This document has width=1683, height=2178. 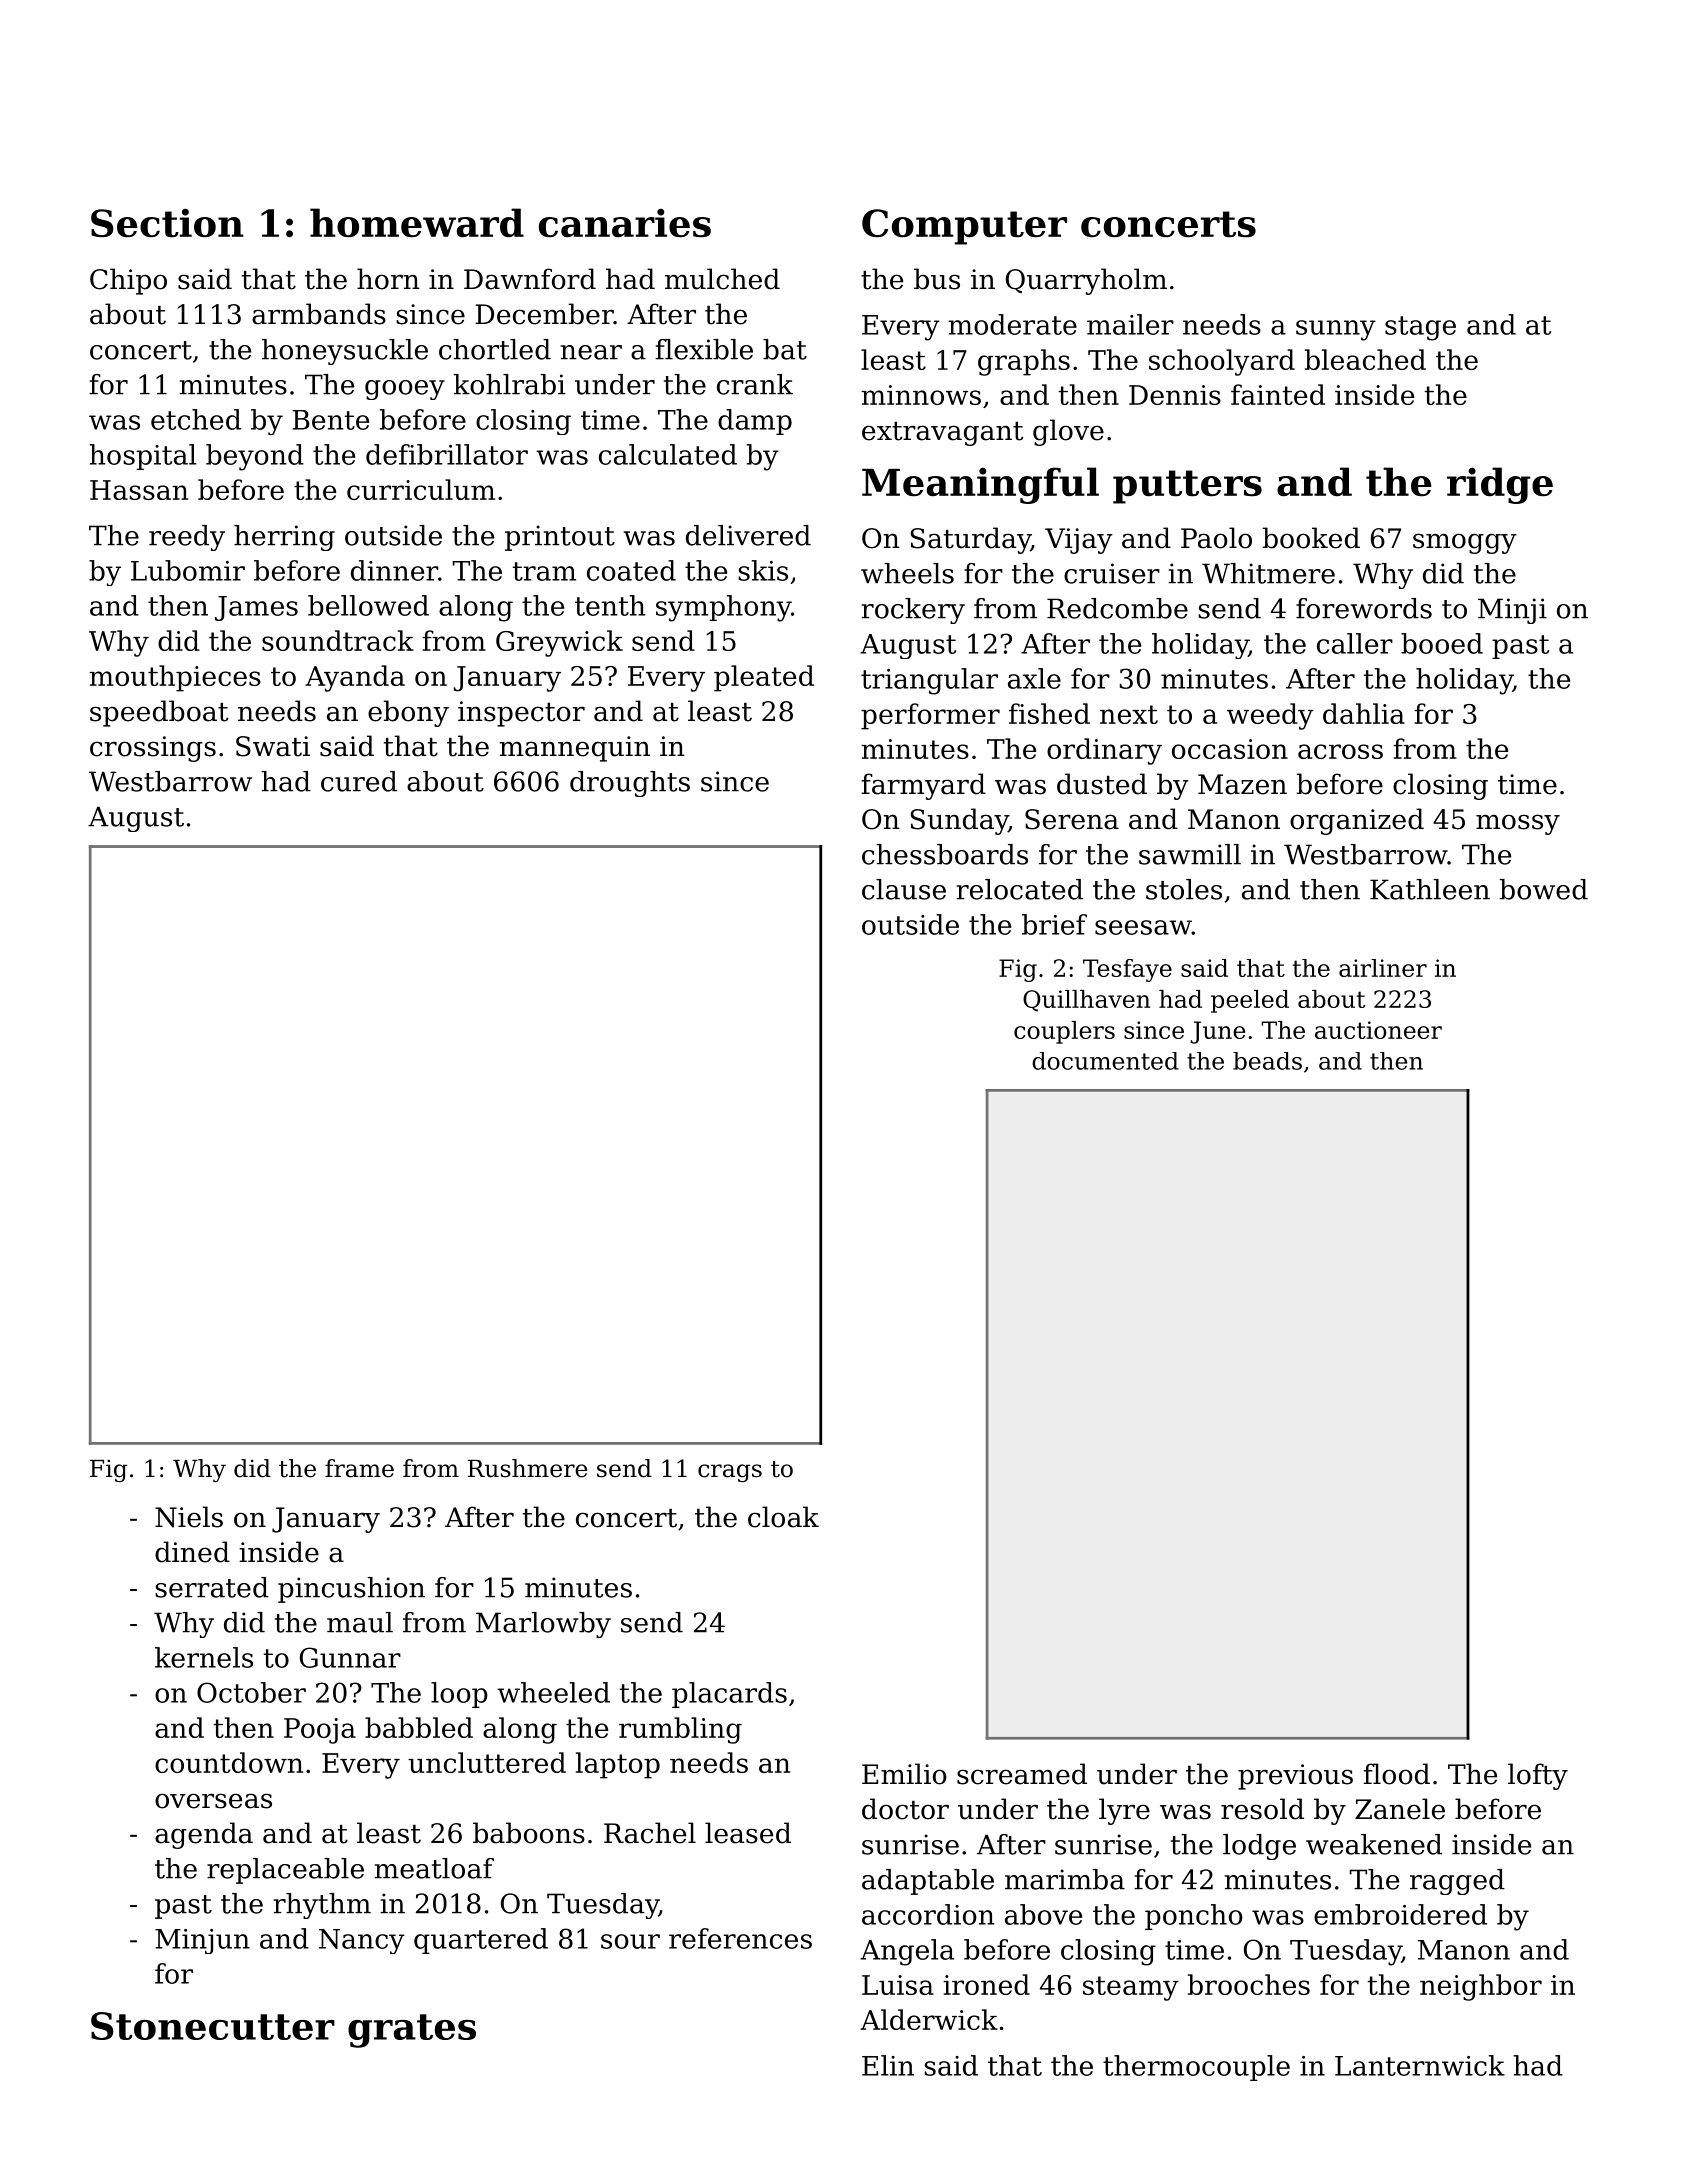 I want to click on Minjun, so click(x=202, y=1941).
